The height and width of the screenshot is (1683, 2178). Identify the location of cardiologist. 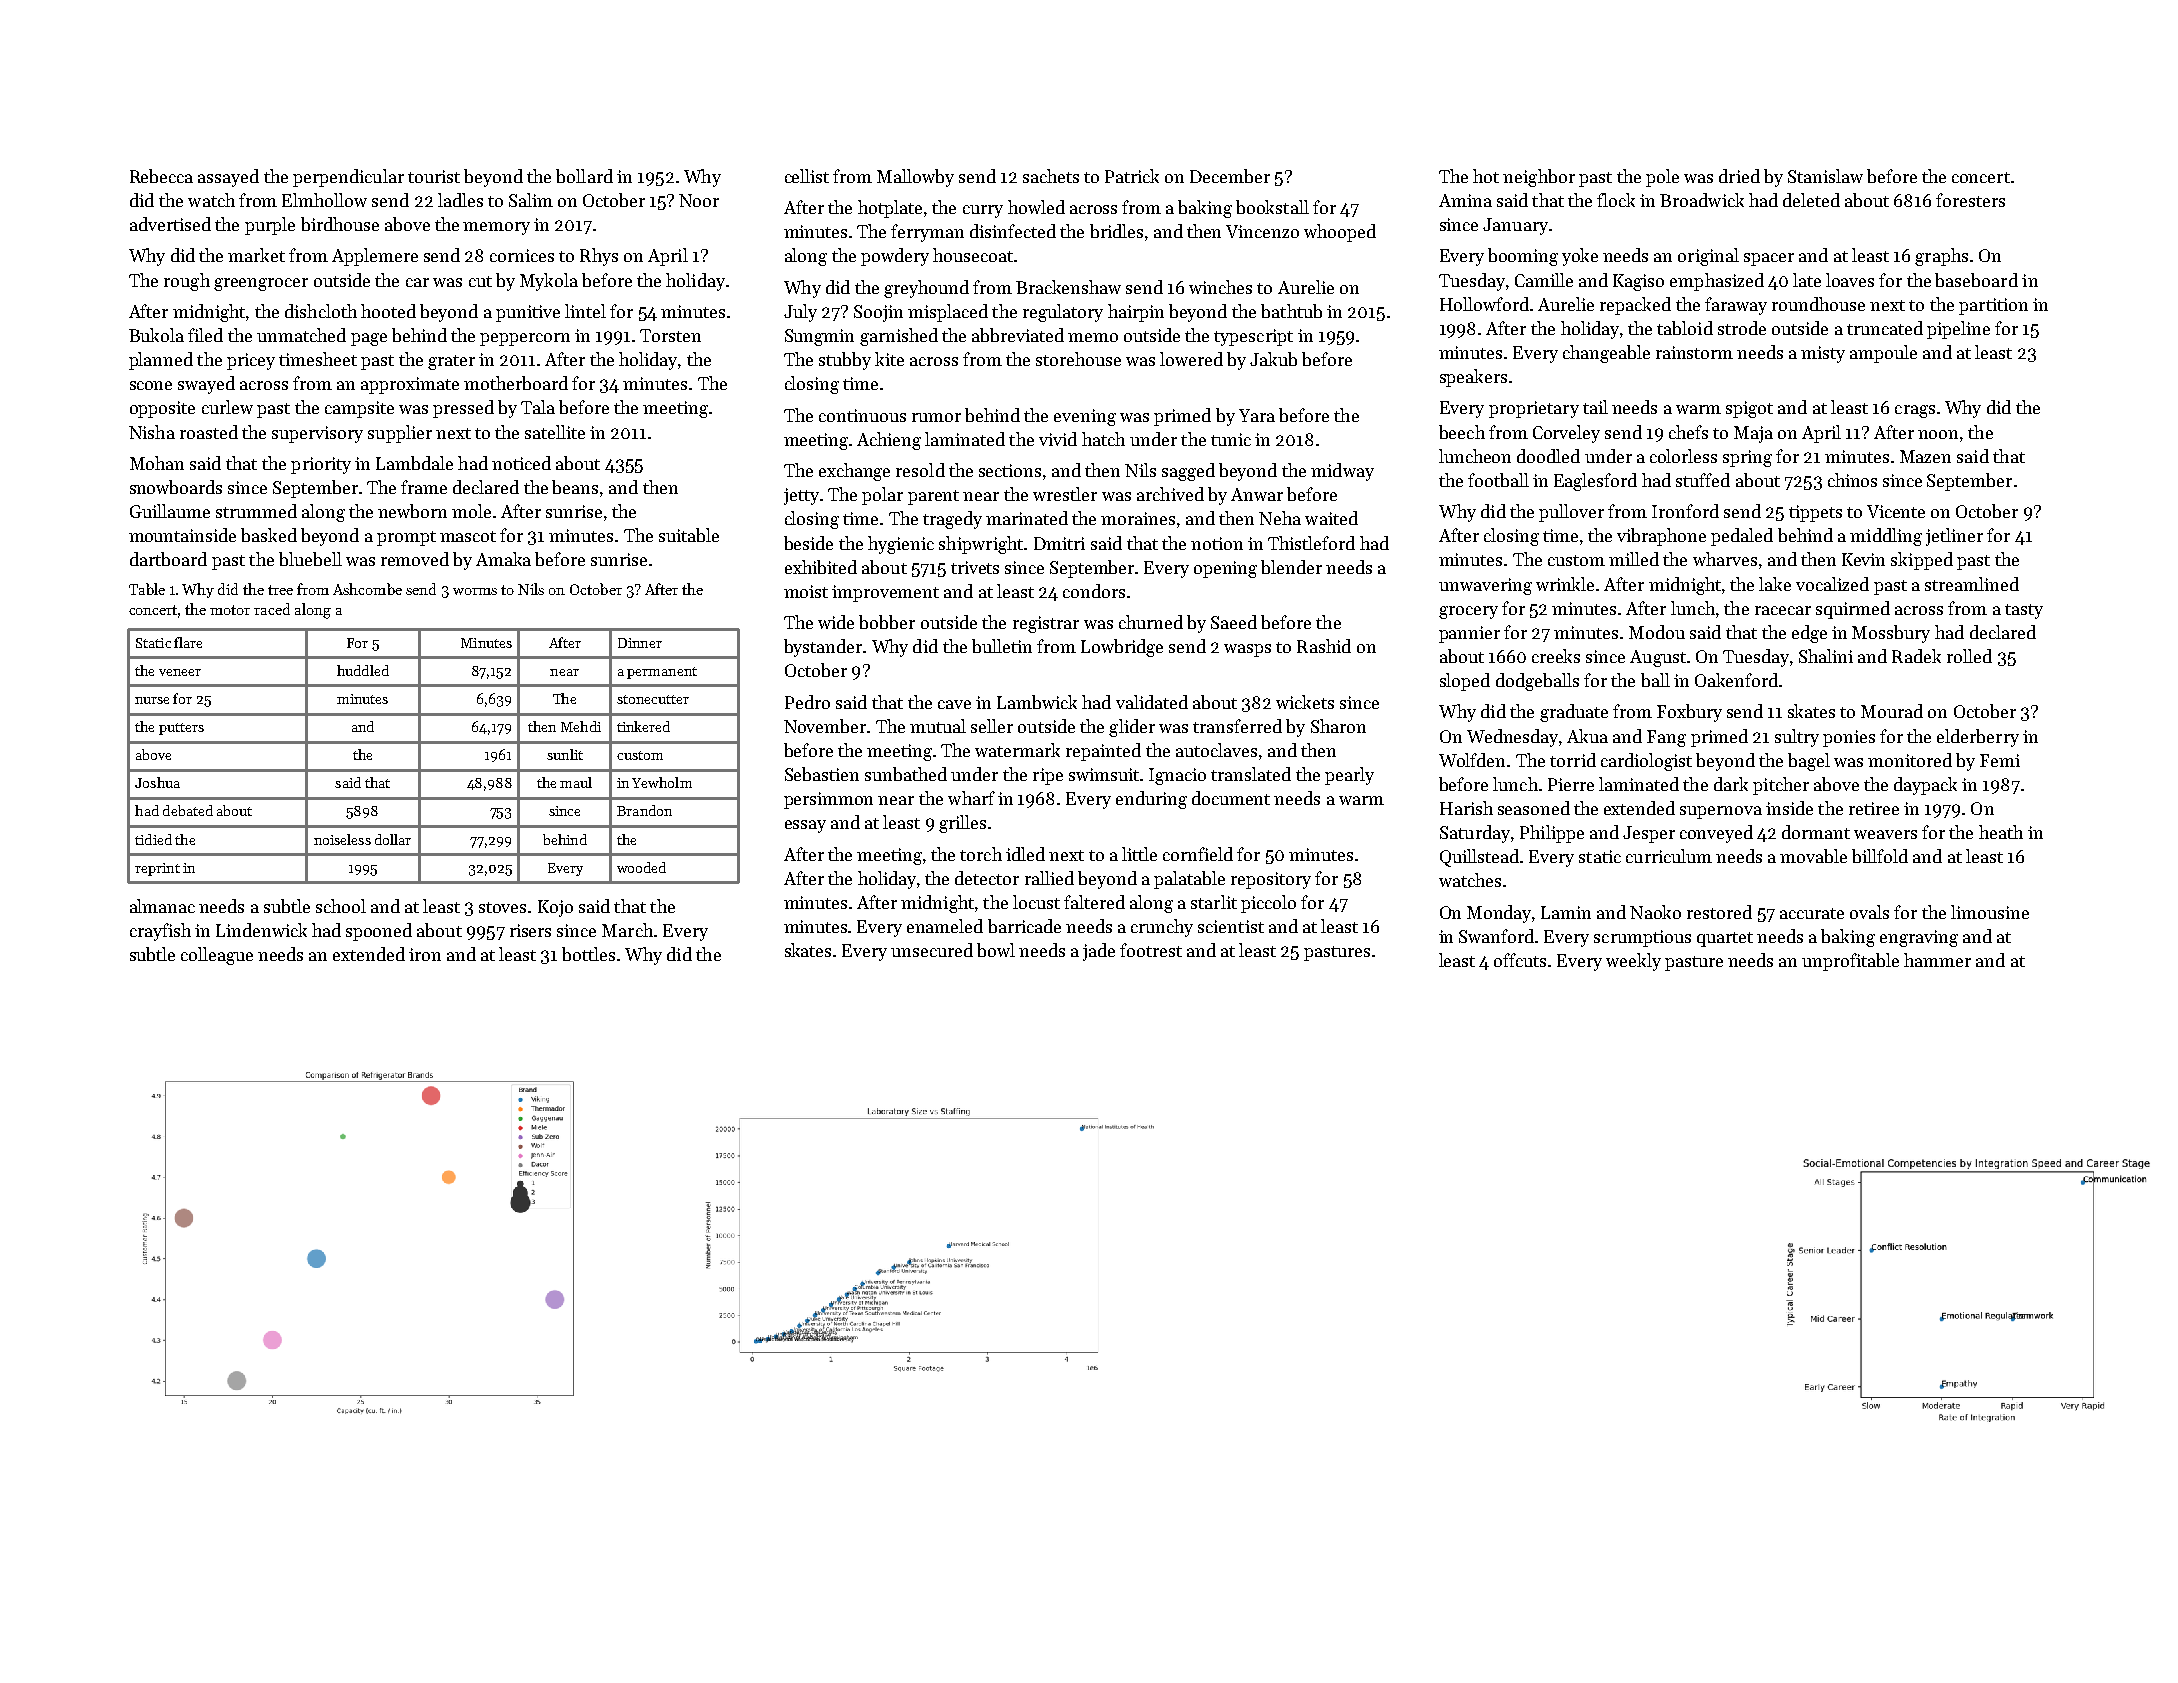
(1646, 762).
